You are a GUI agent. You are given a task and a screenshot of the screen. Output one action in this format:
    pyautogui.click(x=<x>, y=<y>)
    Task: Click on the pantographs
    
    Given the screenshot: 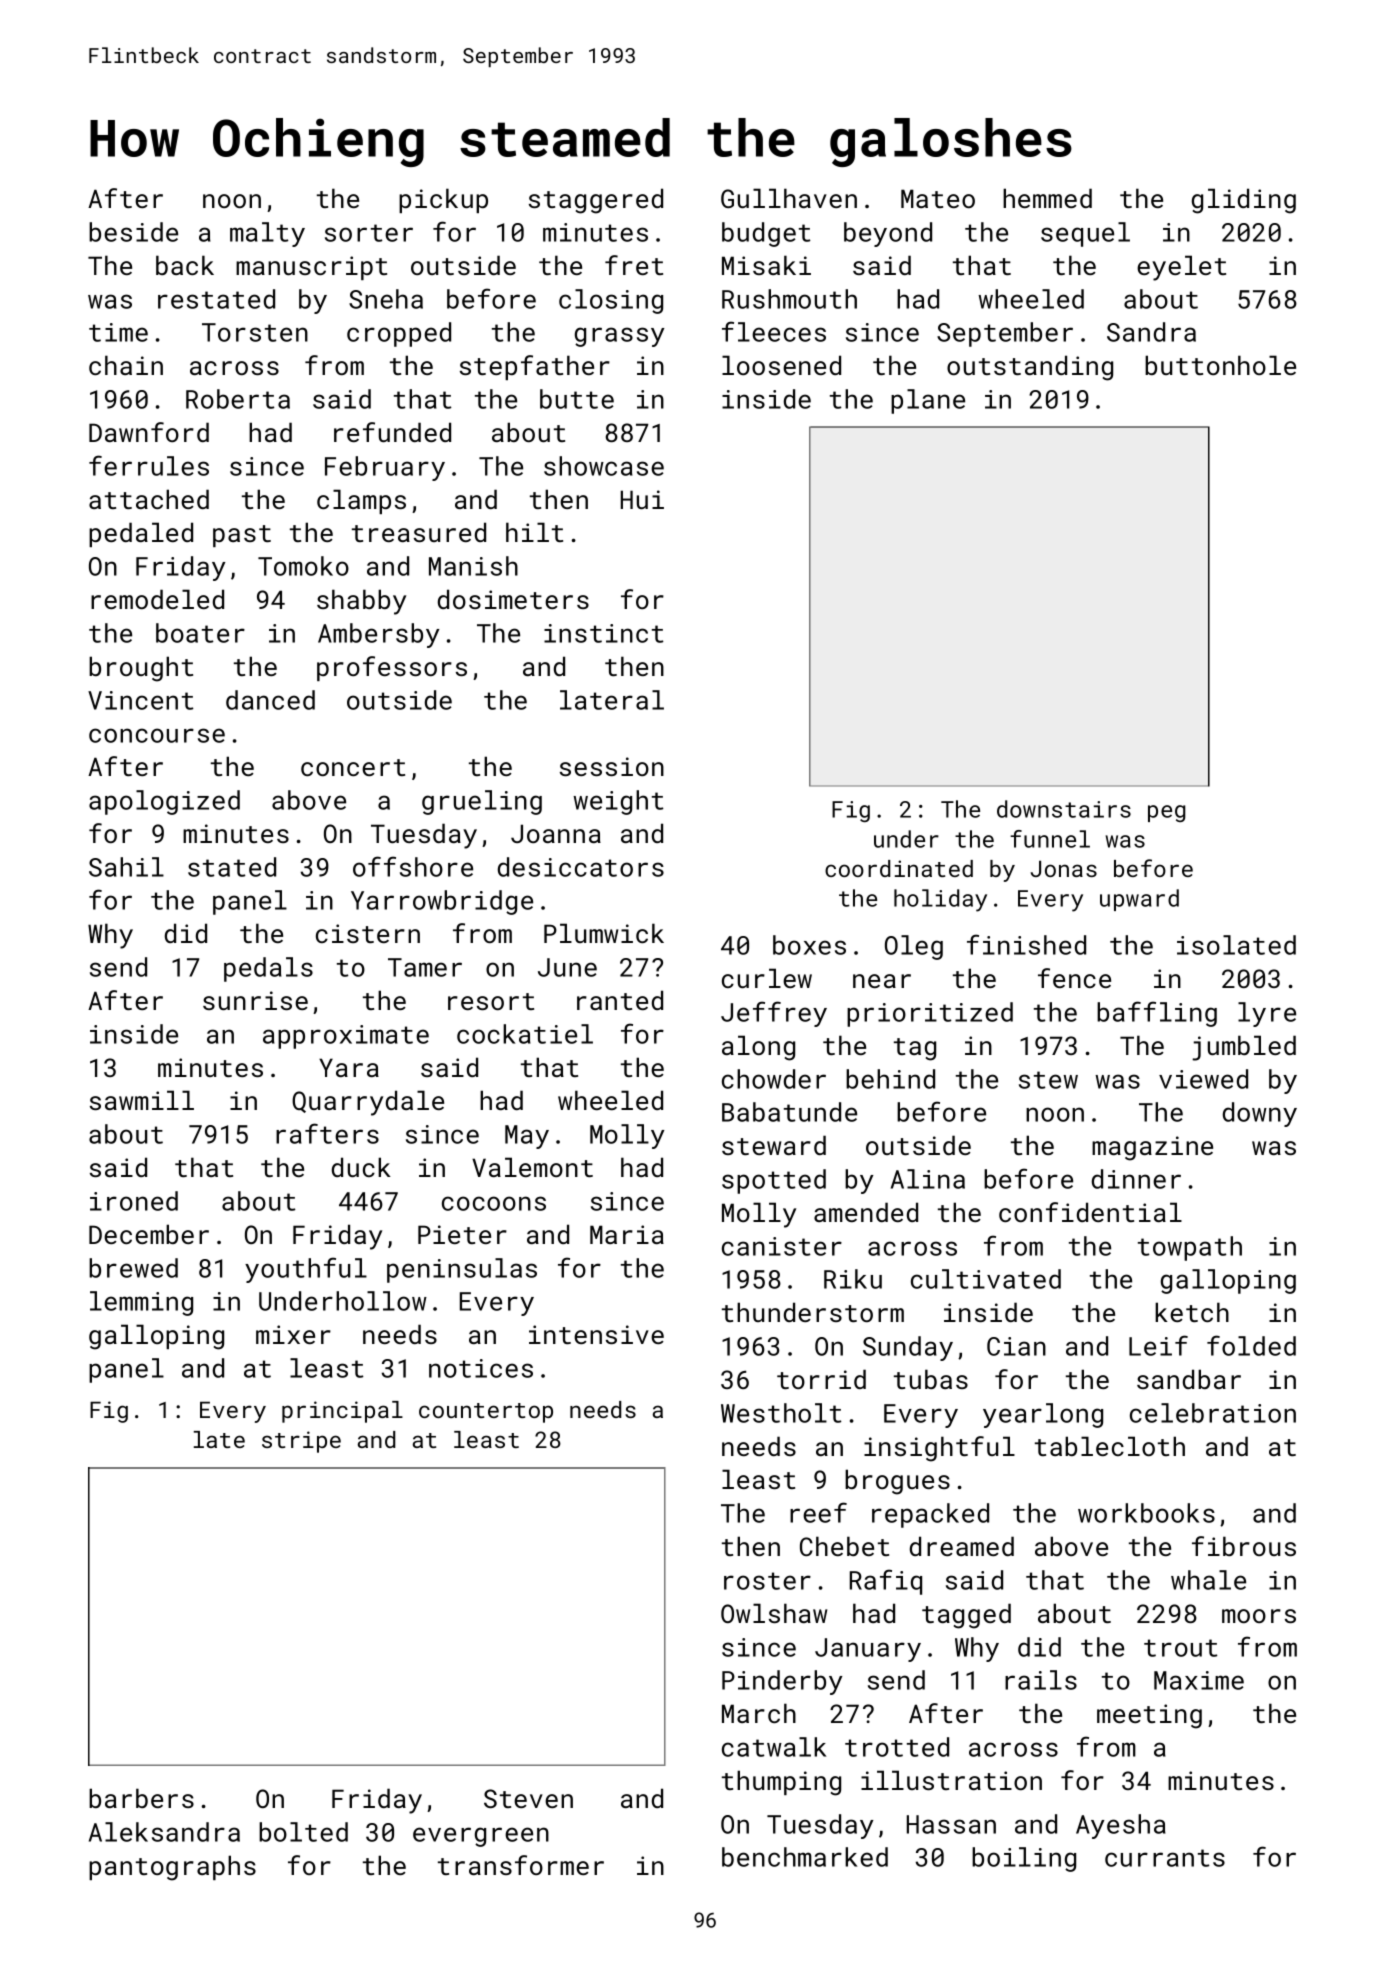 What is the action you would take?
    pyautogui.click(x=172, y=1868)
